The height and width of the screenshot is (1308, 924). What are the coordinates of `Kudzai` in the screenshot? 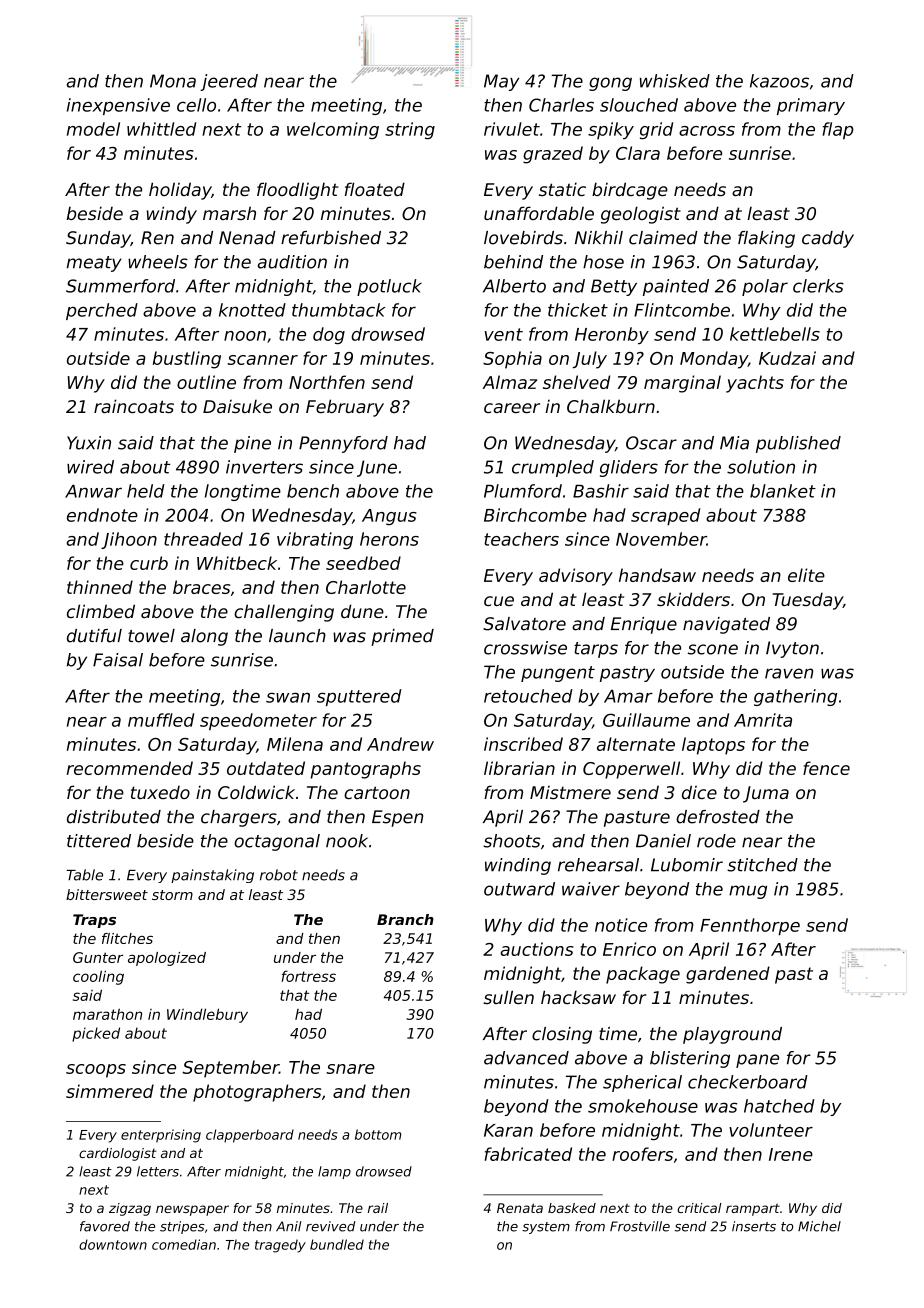 It's located at (787, 358).
